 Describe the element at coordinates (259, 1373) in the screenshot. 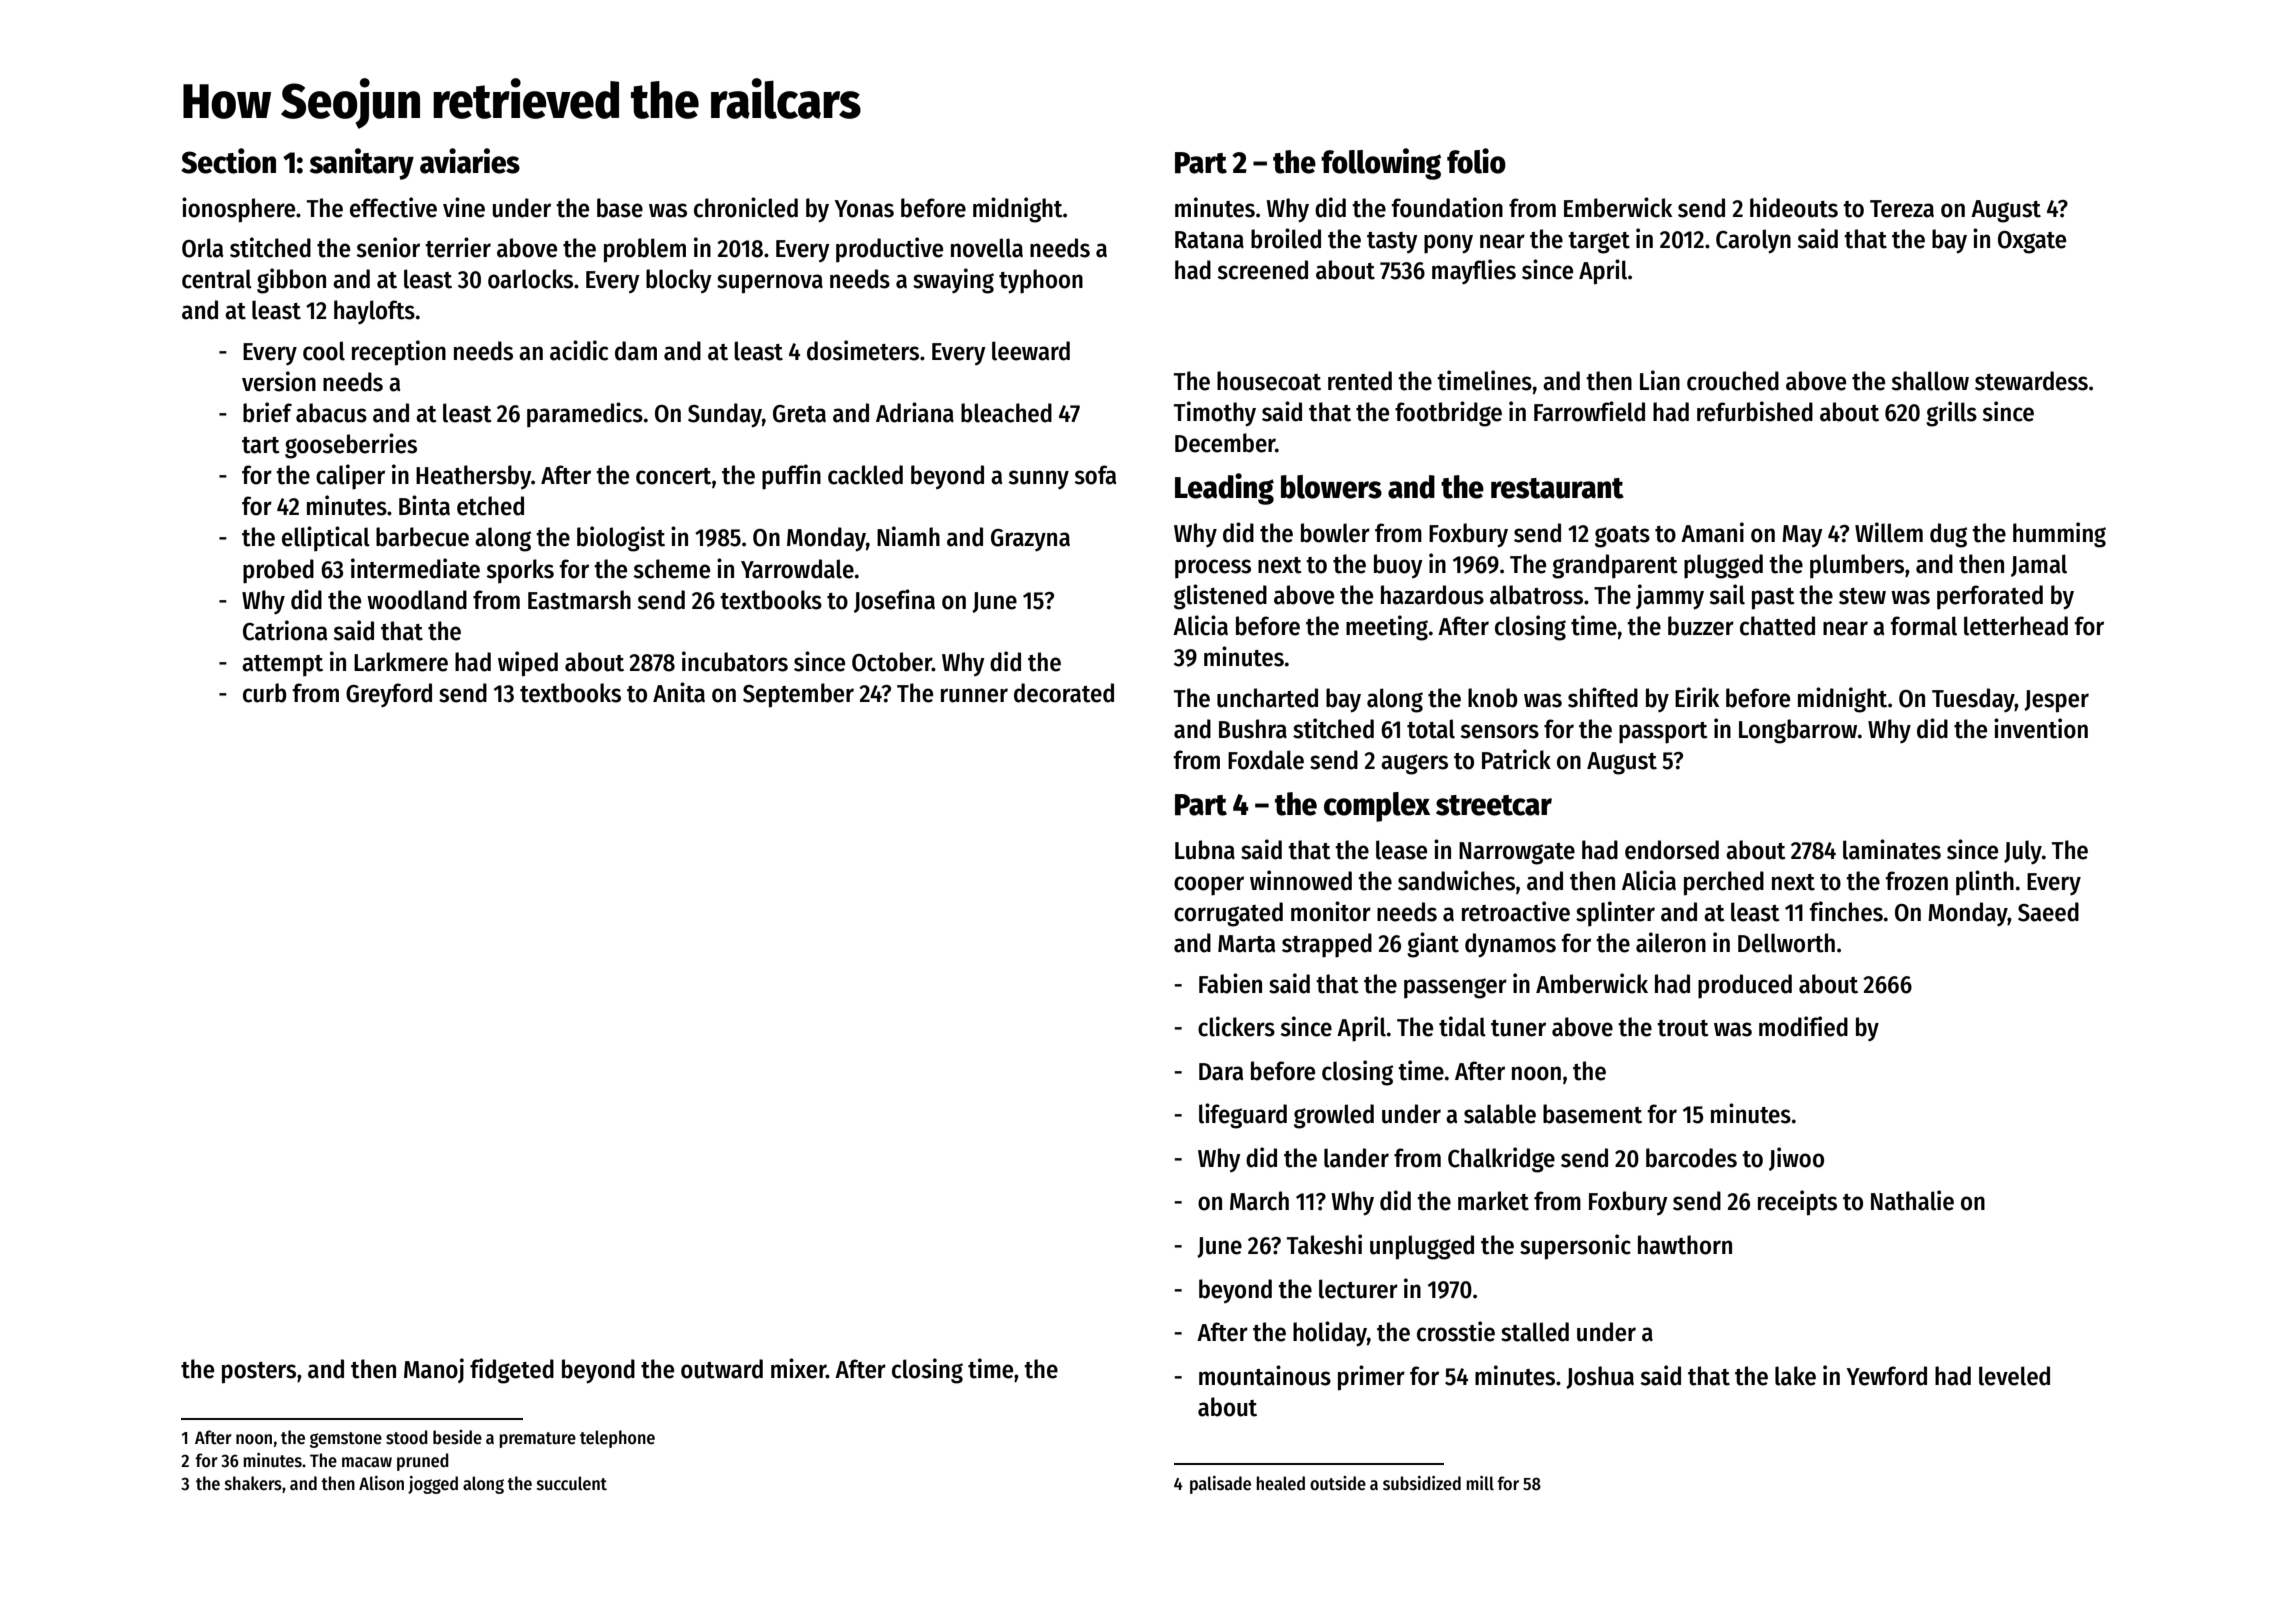

I see `posters` at that location.
